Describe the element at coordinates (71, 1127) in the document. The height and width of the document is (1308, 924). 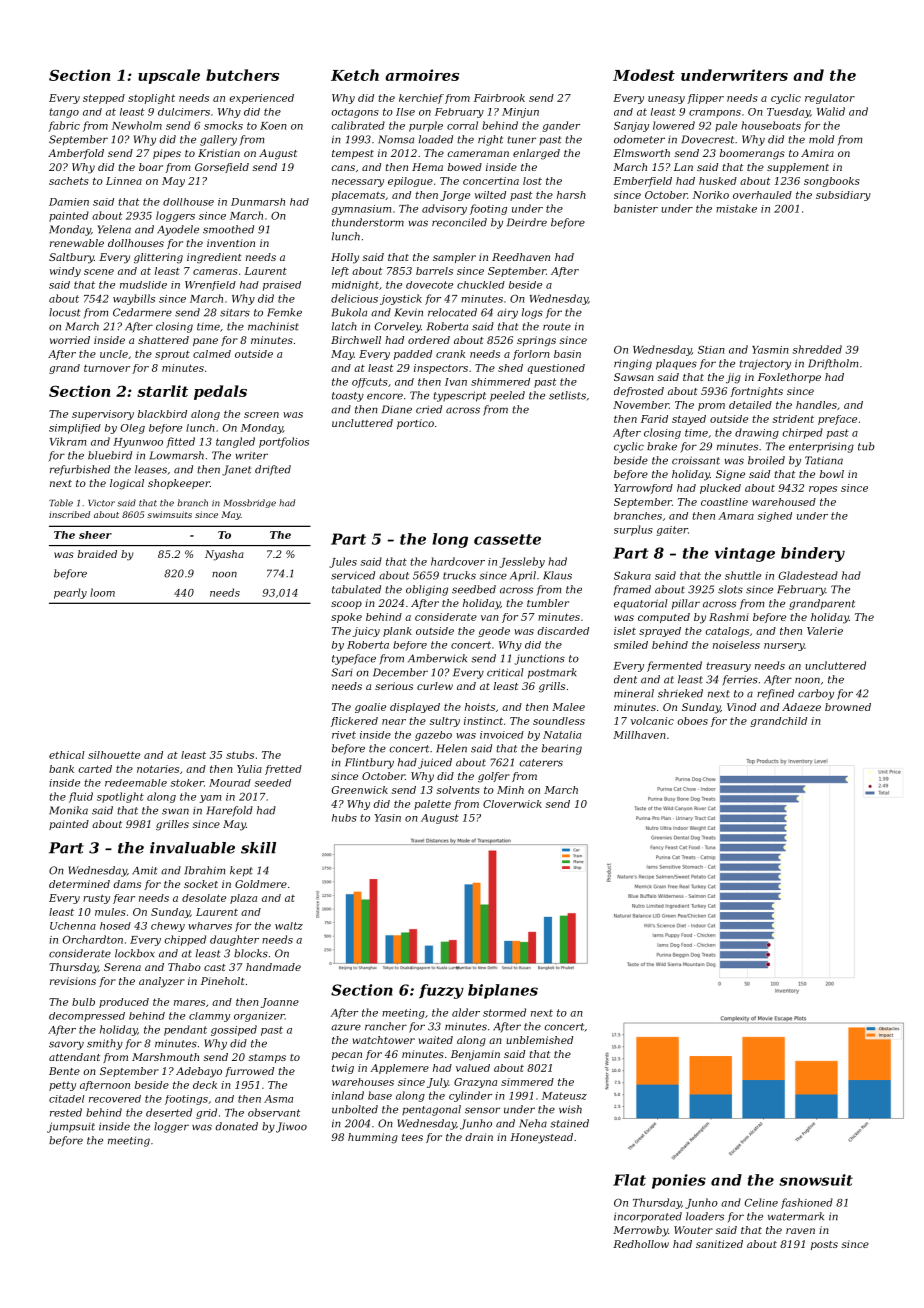
I see `jumpsuit` at that location.
